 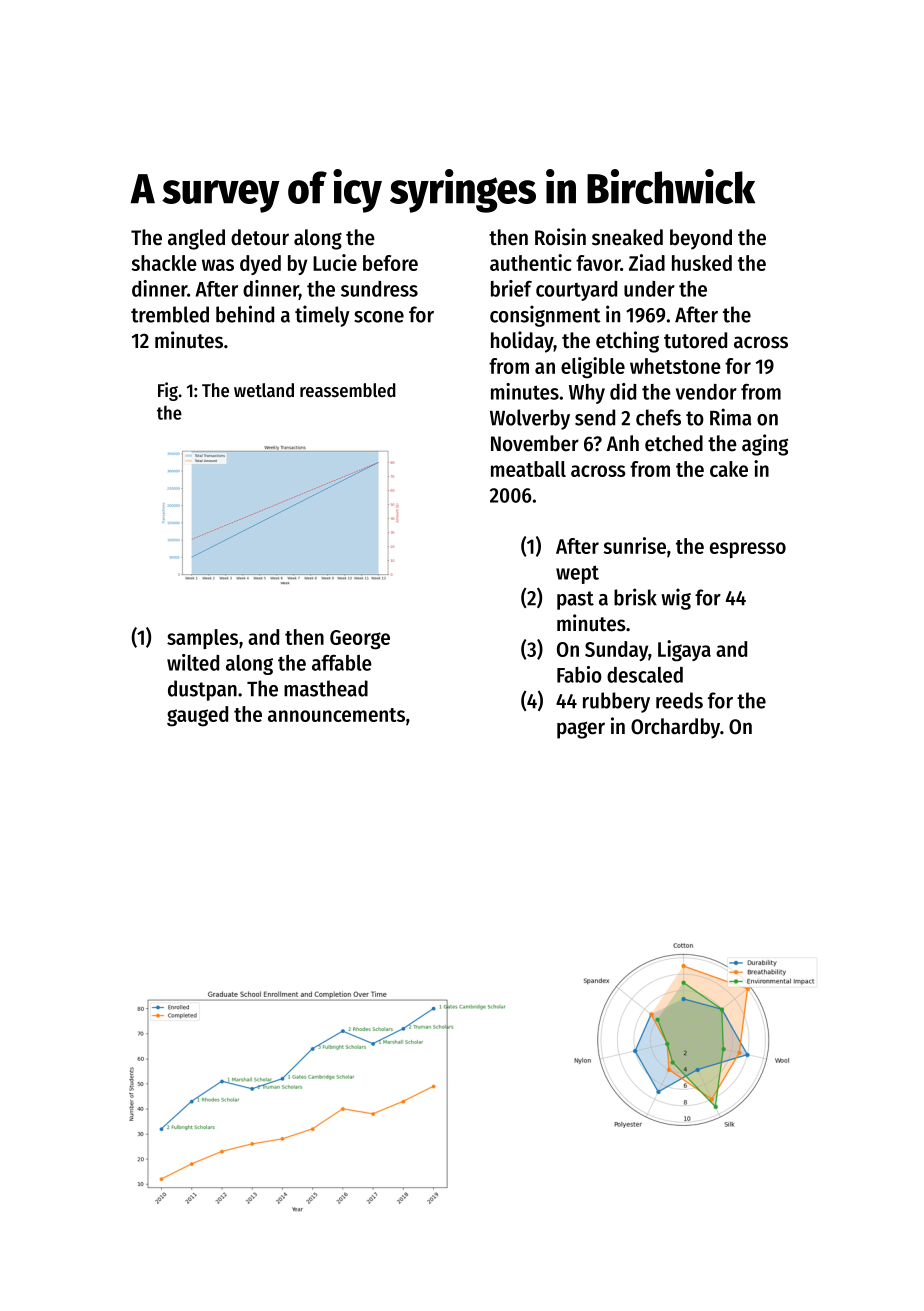 I want to click on samples, so click(x=202, y=639).
